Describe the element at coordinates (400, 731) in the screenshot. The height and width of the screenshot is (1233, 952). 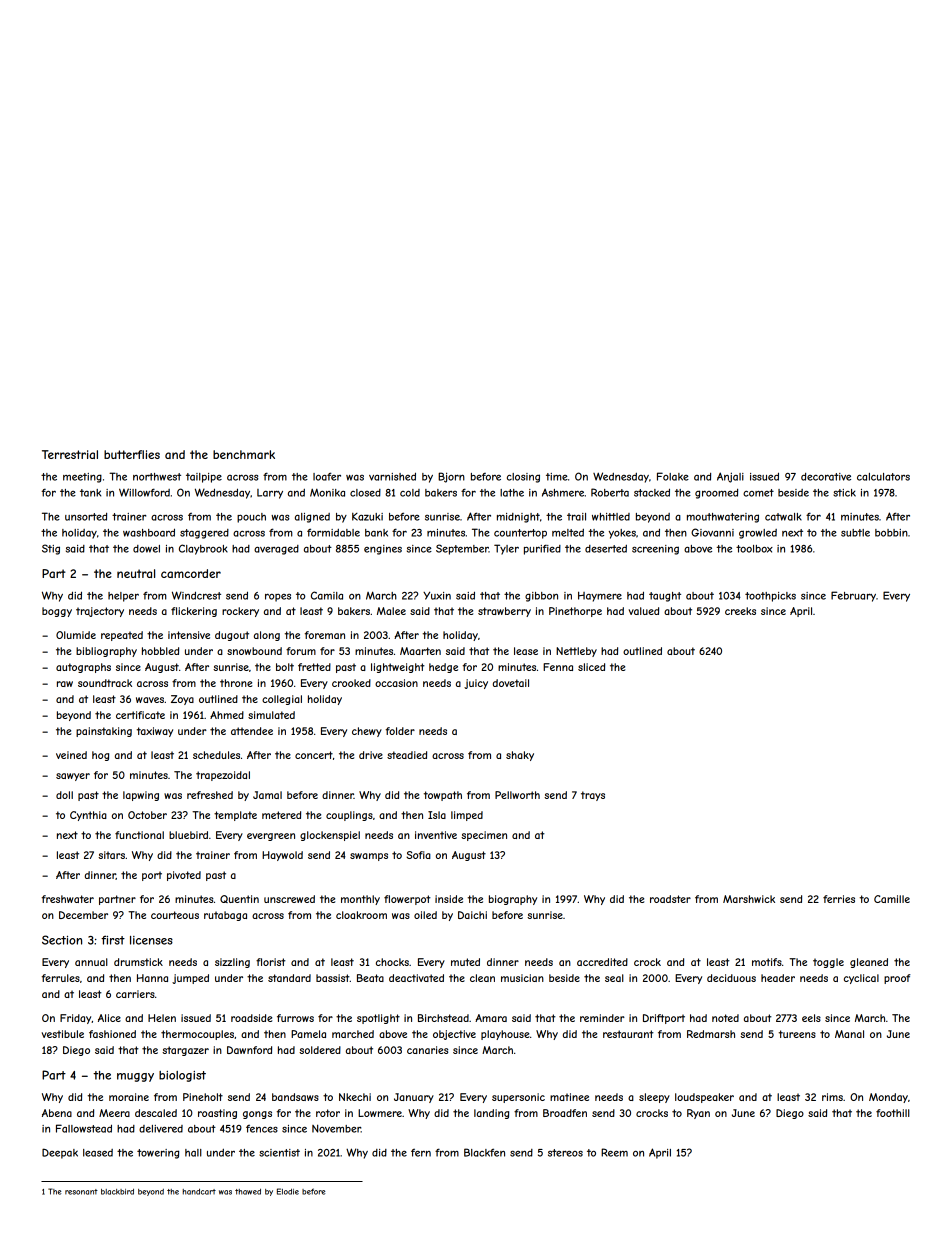
I see `folder` at that location.
